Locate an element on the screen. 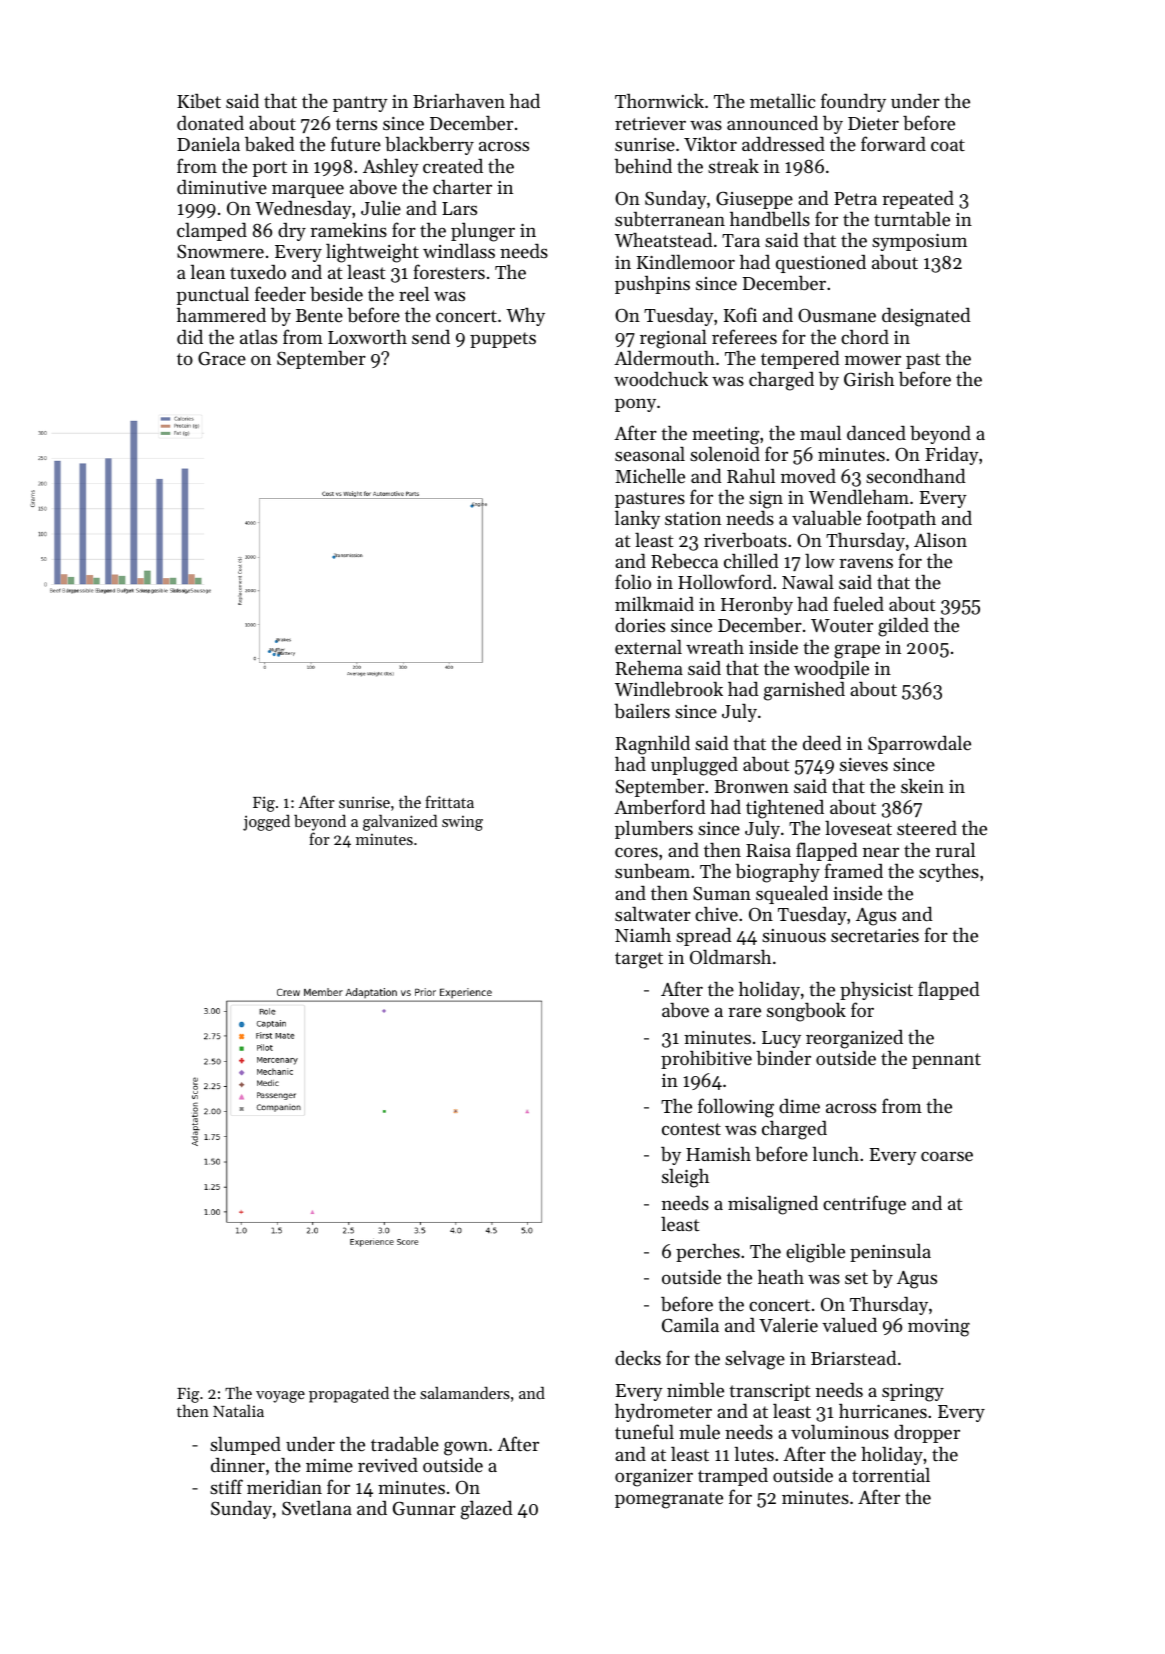 This screenshot has height=1654, width=1165. Thornwick is located at coordinates (659, 100).
